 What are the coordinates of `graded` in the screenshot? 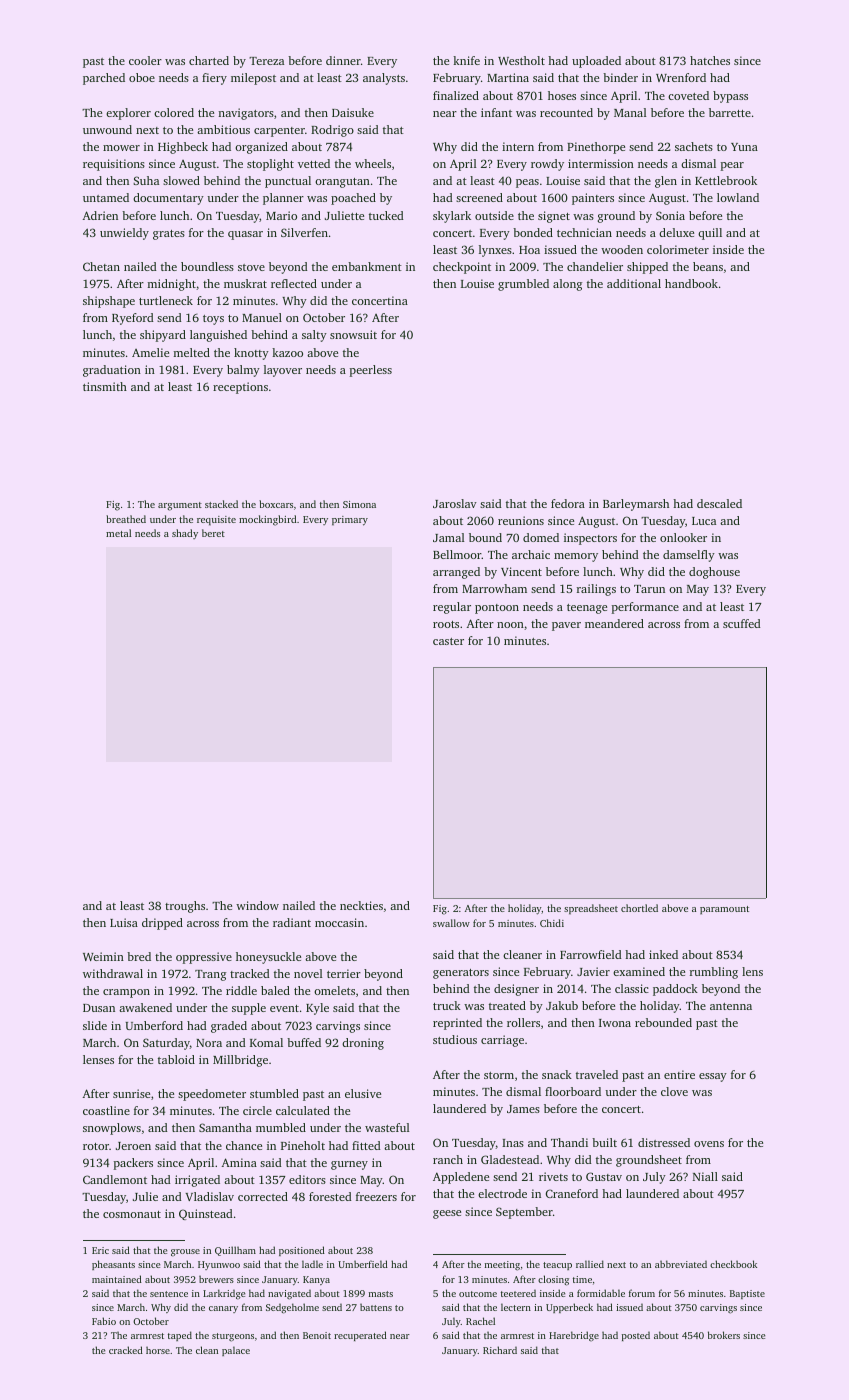 It's located at (229, 1027).
